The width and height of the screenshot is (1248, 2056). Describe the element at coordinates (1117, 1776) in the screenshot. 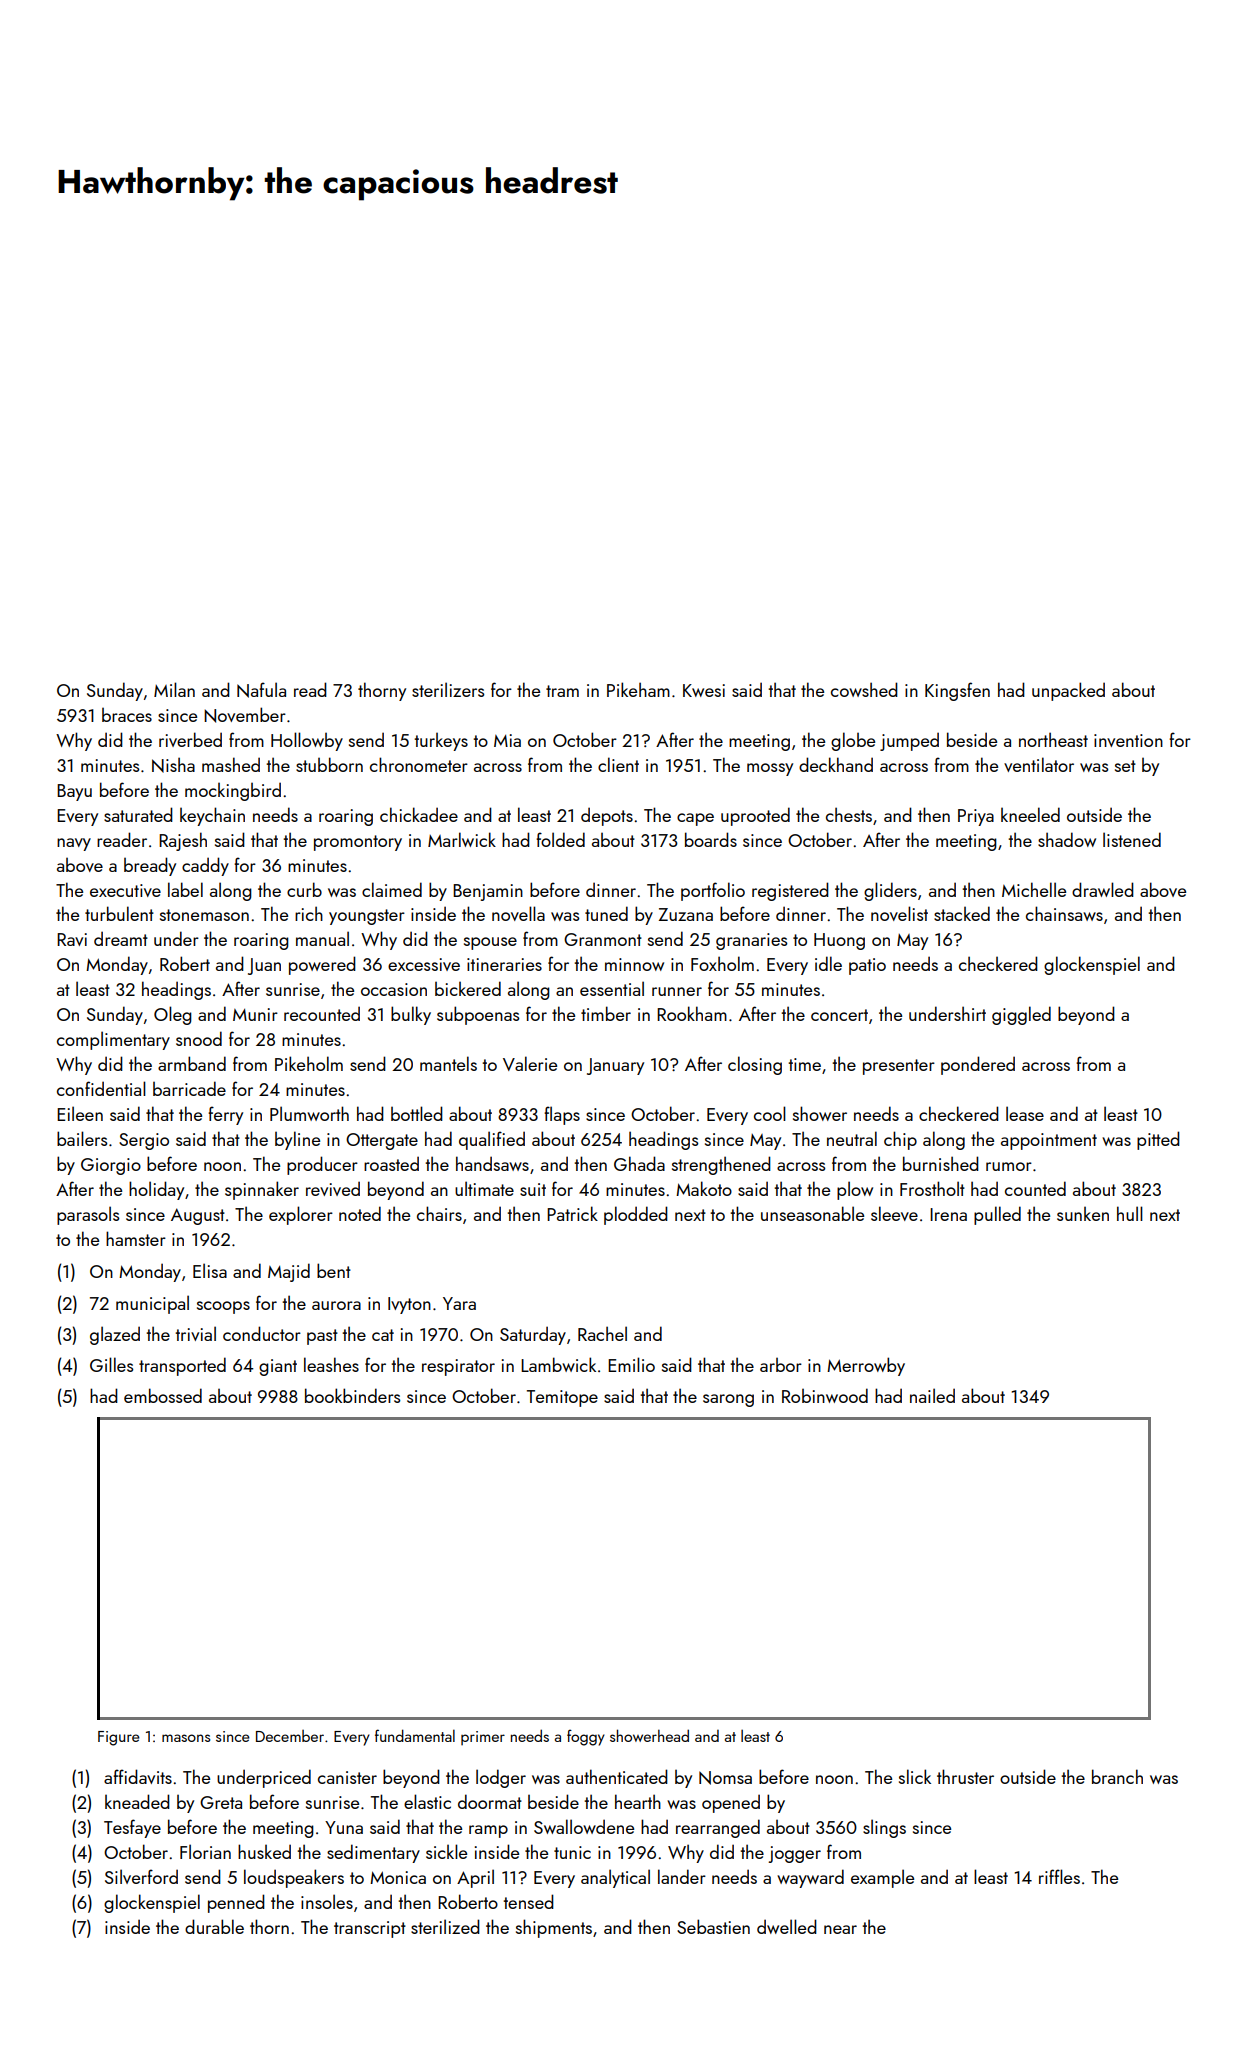

I see `branch` at that location.
